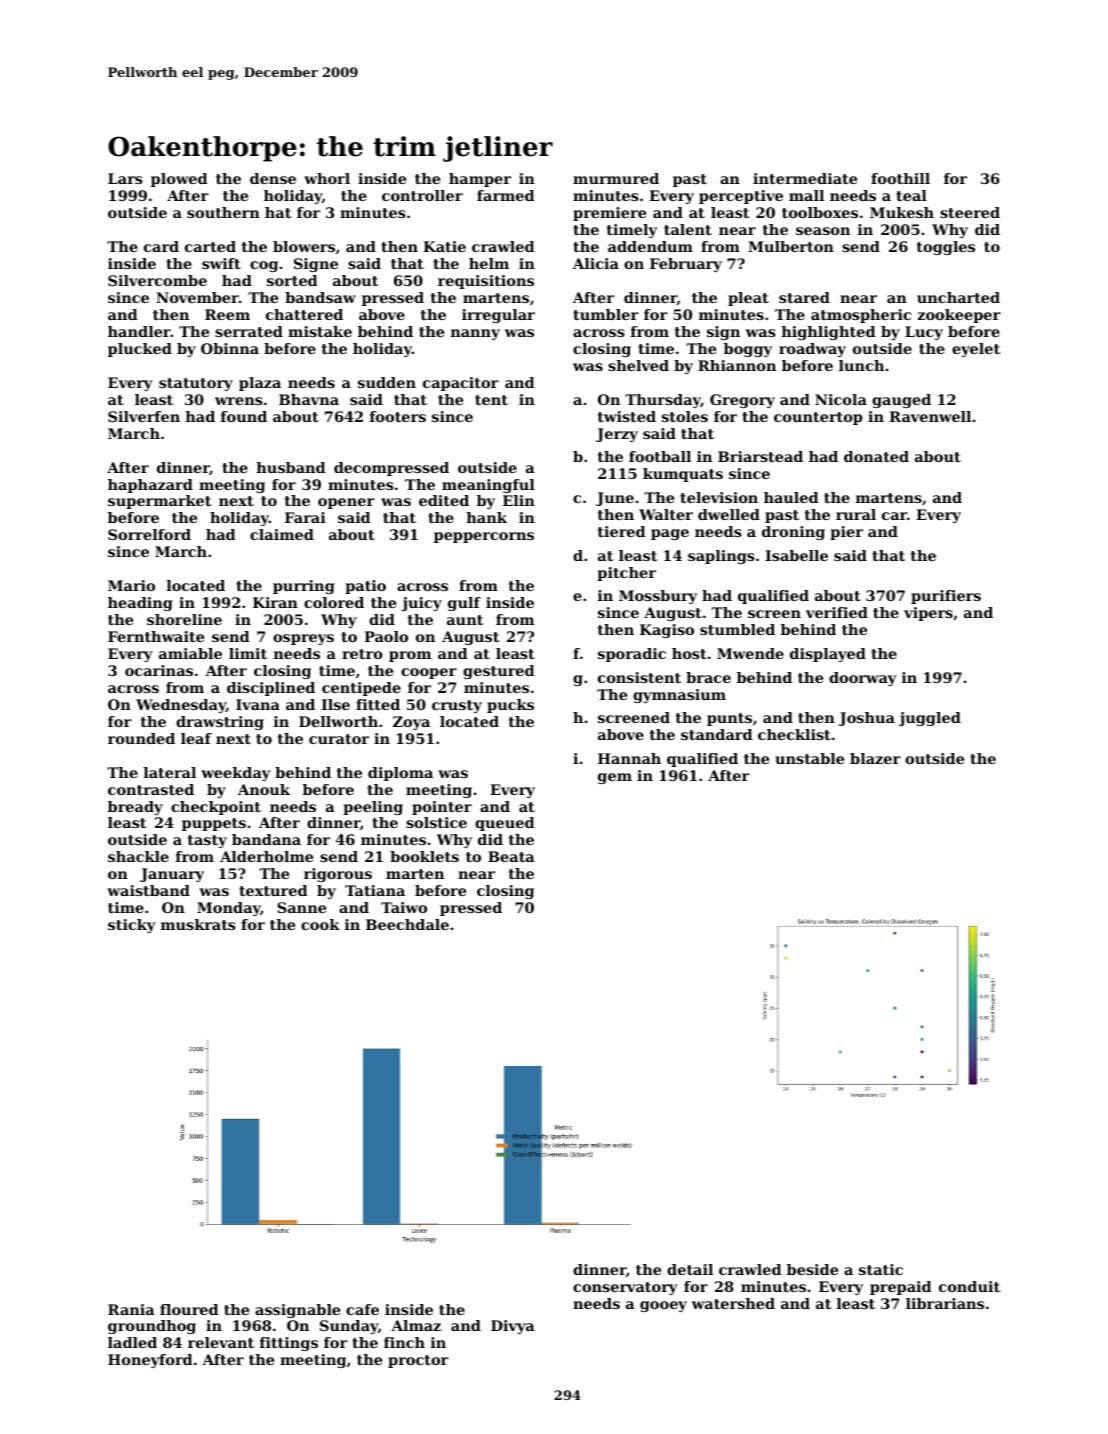 The width and height of the document is (1108, 1434). Describe the element at coordinates (291, 467) in the document. I see `husband` at that location.
